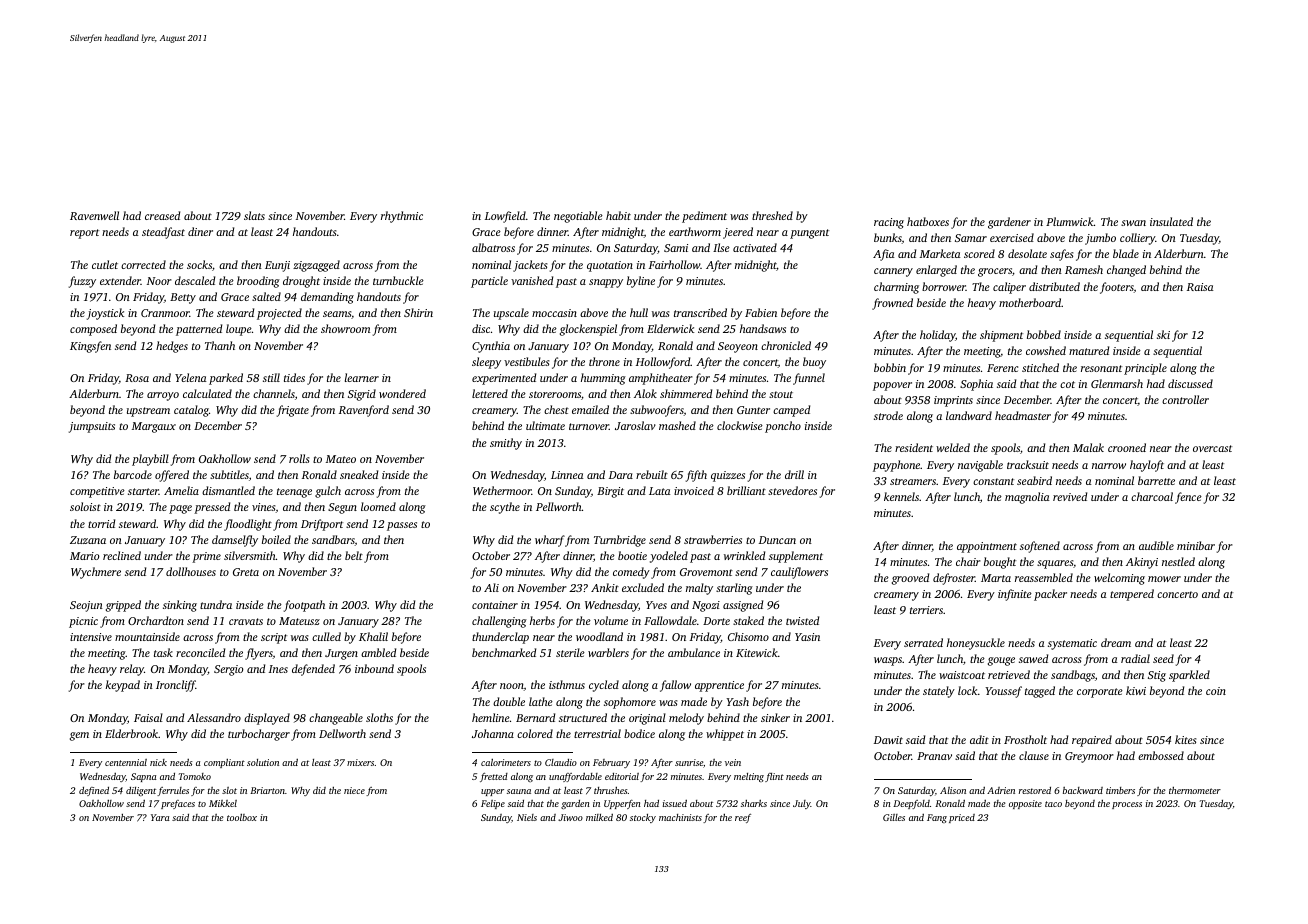 This page has width=1308, height=924. What do you see at coordinates (940, 253) in the page?
I see `Marketa` at bounding box center [940, 253].
